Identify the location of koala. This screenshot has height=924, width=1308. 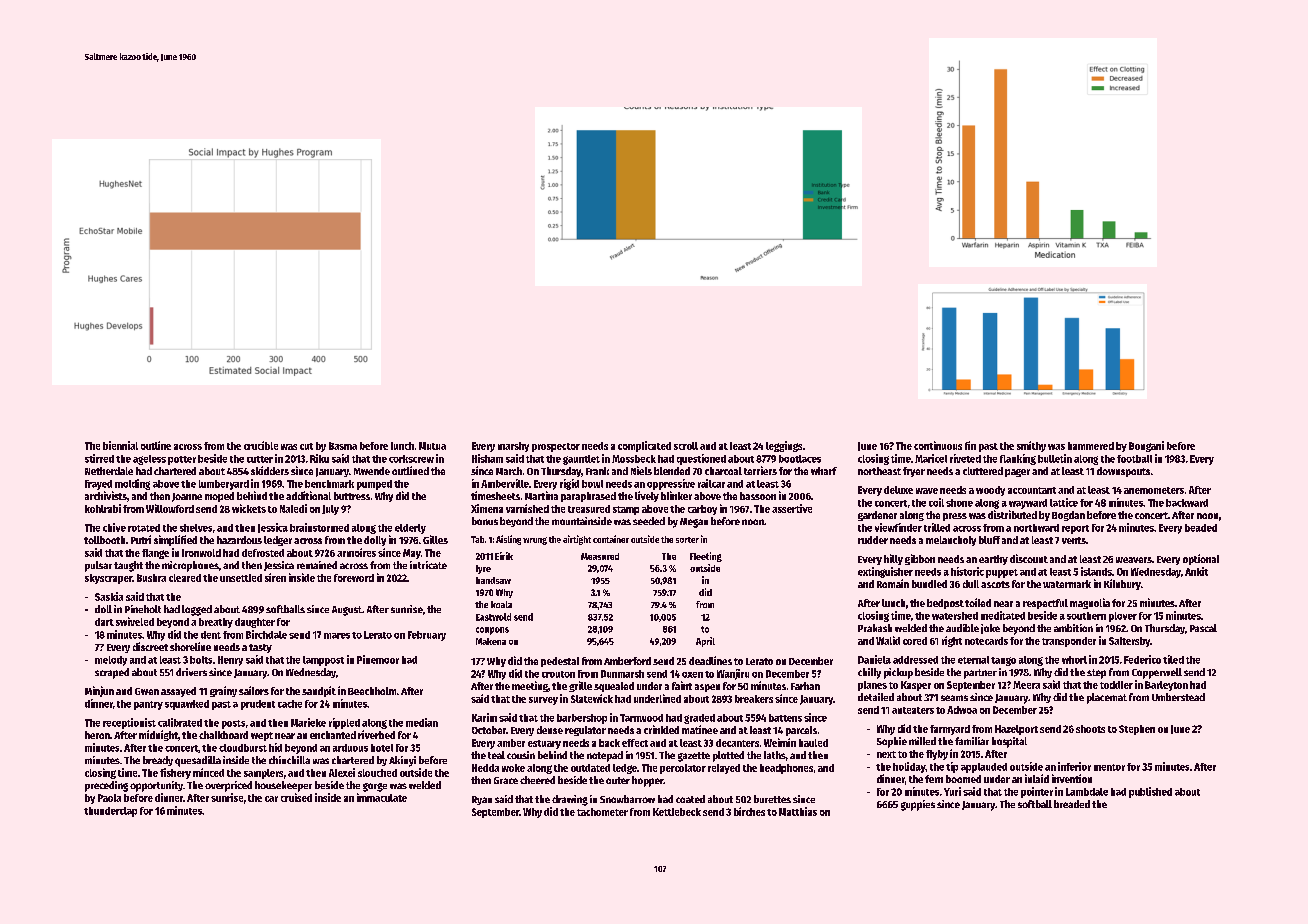
(501, 604).
